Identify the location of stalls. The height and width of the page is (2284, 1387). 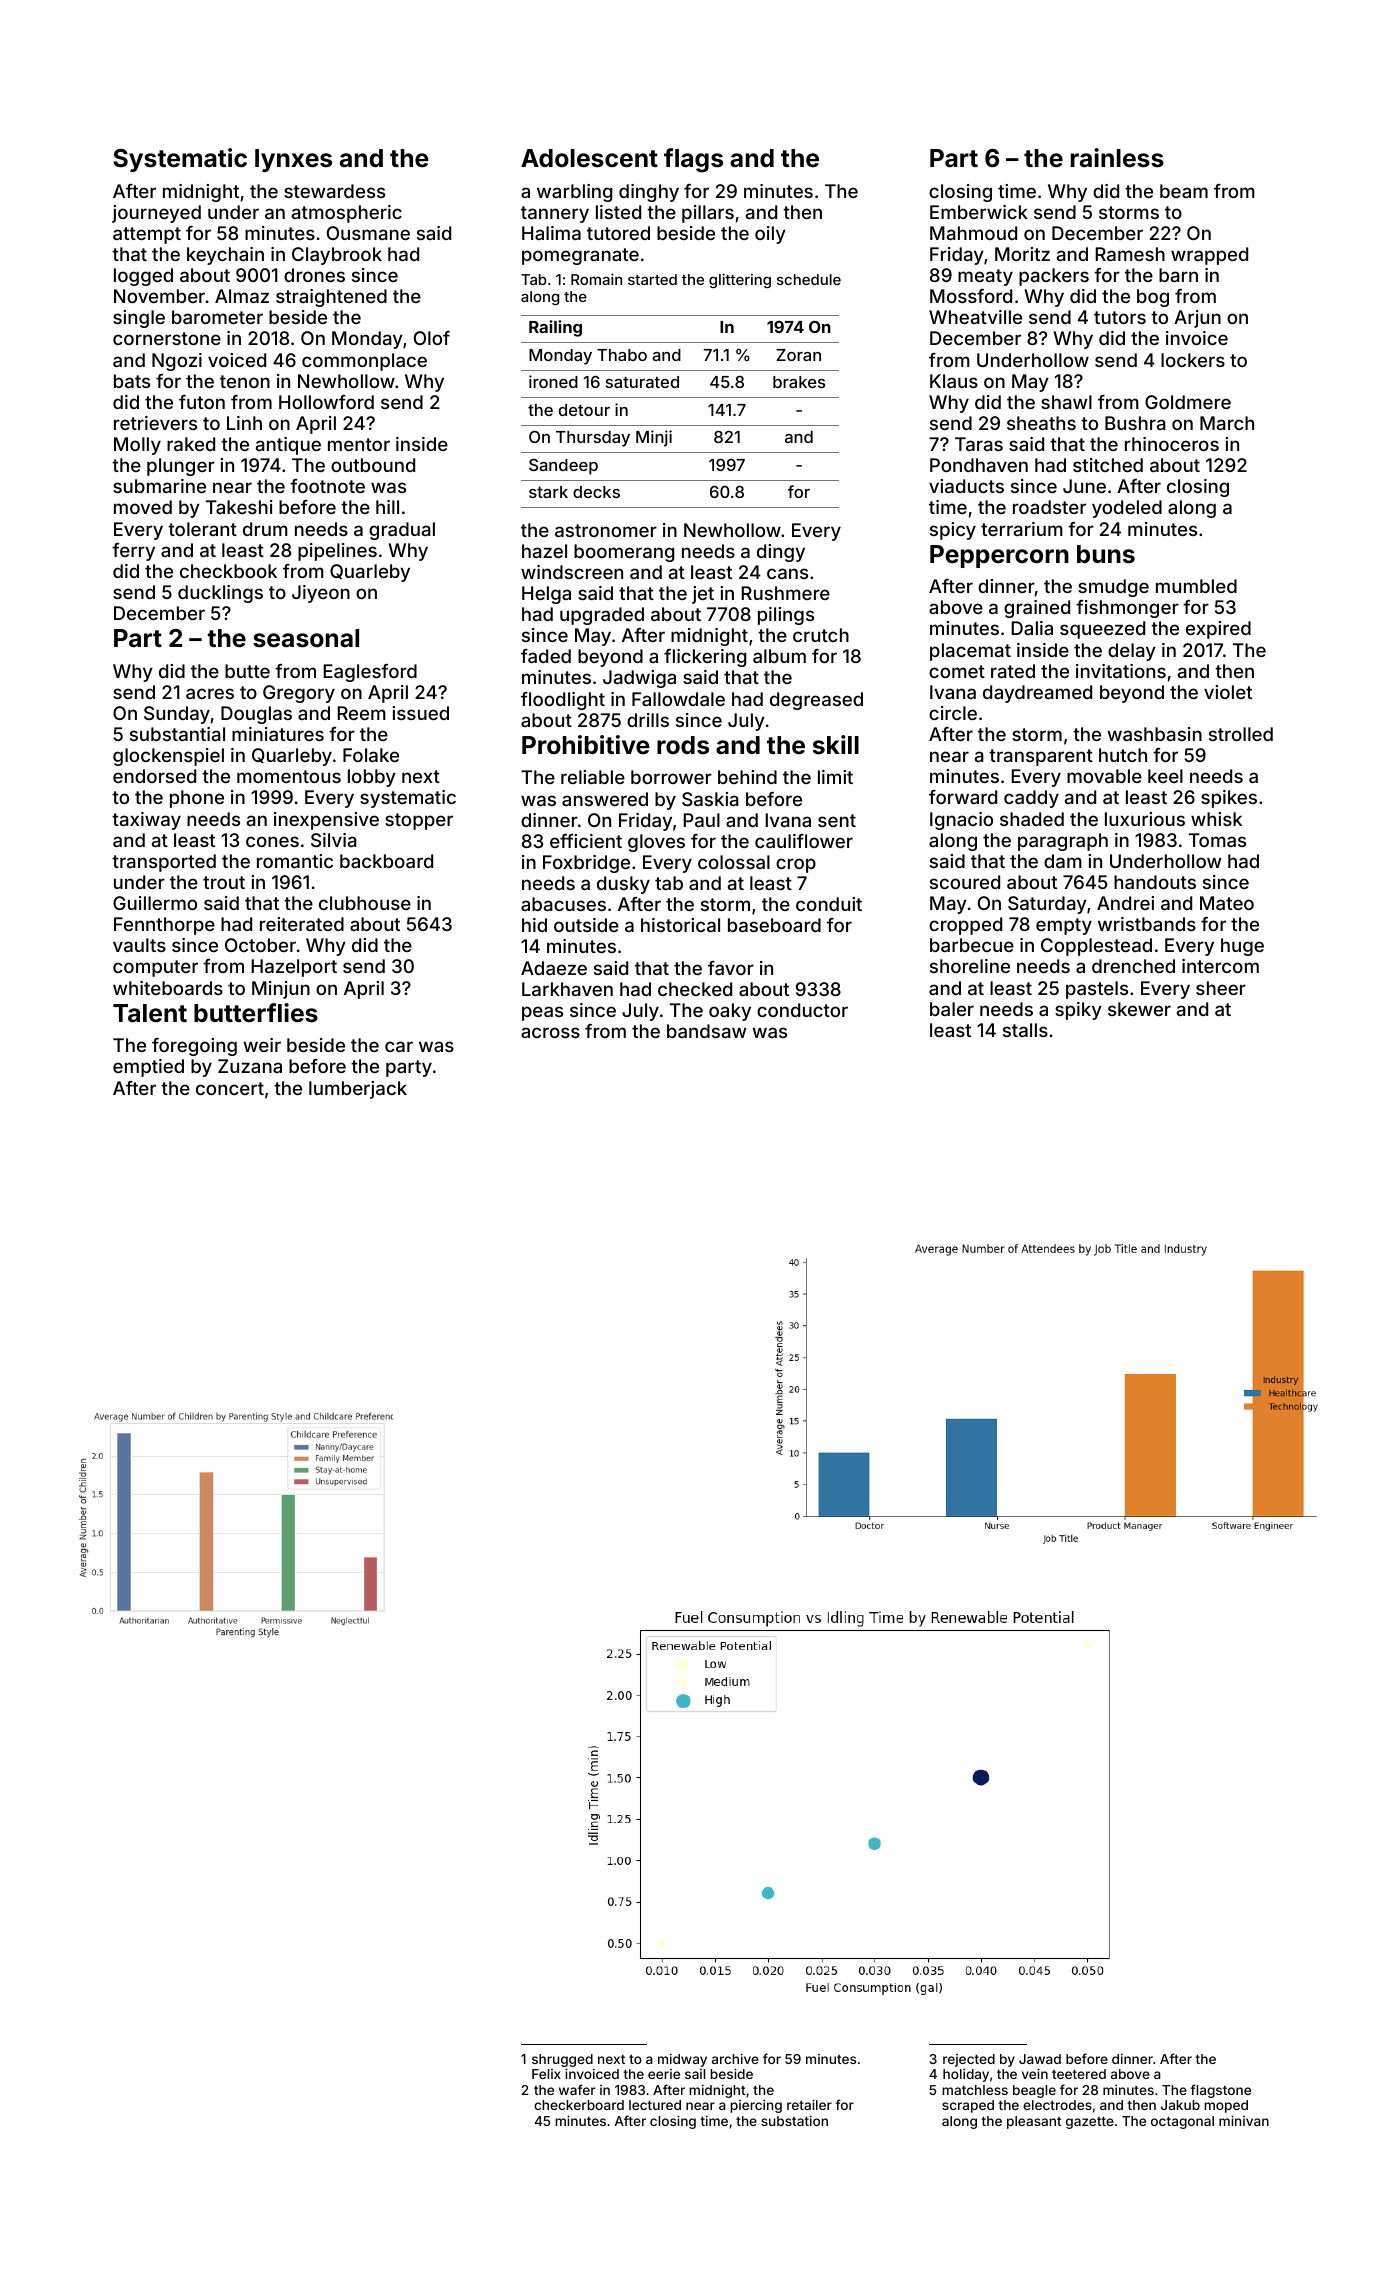
(1025, 1030).
